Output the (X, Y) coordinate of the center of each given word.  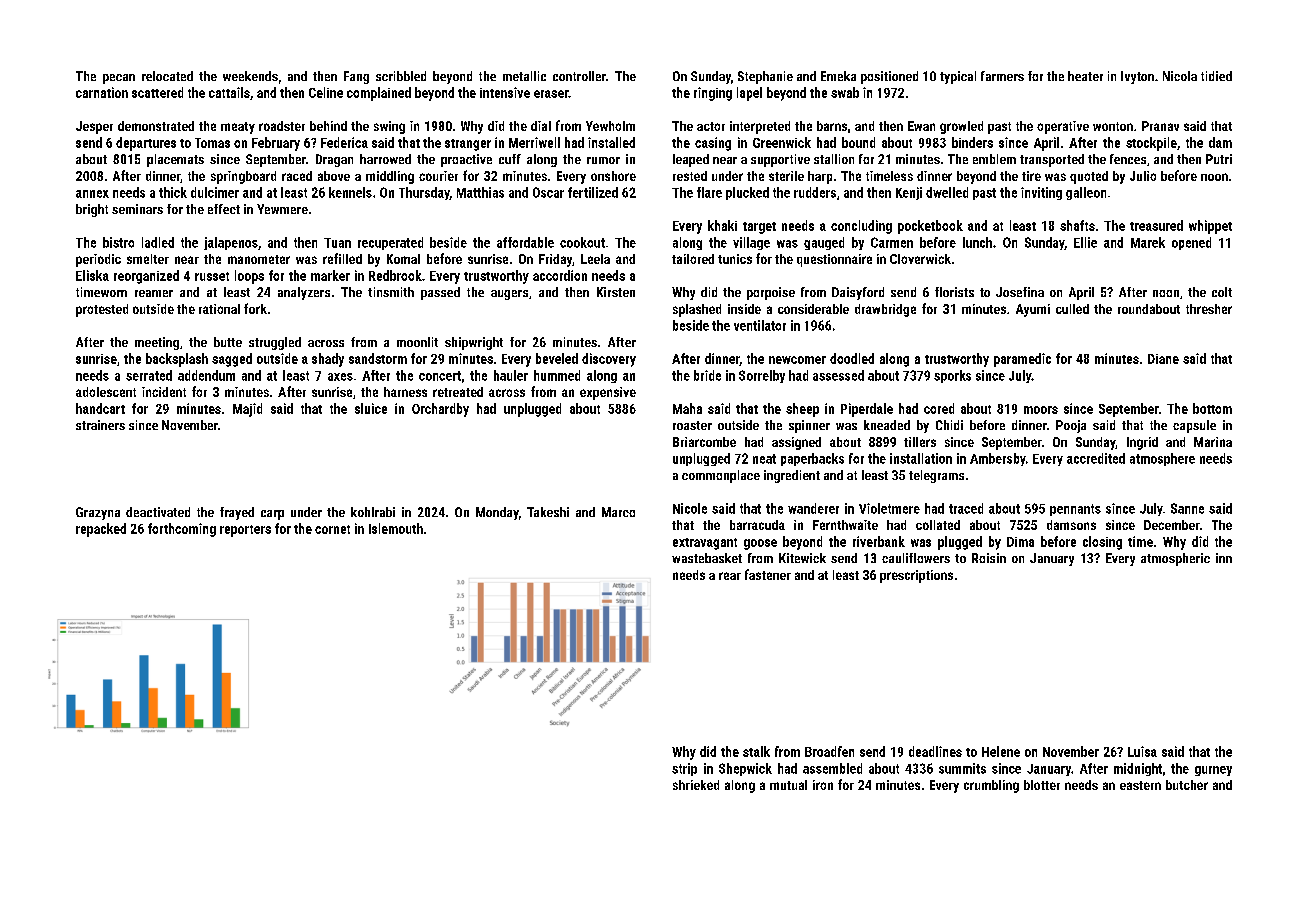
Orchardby (440, 410)
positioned (889, 77)
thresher (1209, 309)
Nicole (690, 508)
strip (684, 769)
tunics (735, 259)
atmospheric (1175, 559)
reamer (154, 293)
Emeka (838, 76)
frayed (237, 513)
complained (379, 94)
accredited (1096, 458)
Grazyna (98, 513)
